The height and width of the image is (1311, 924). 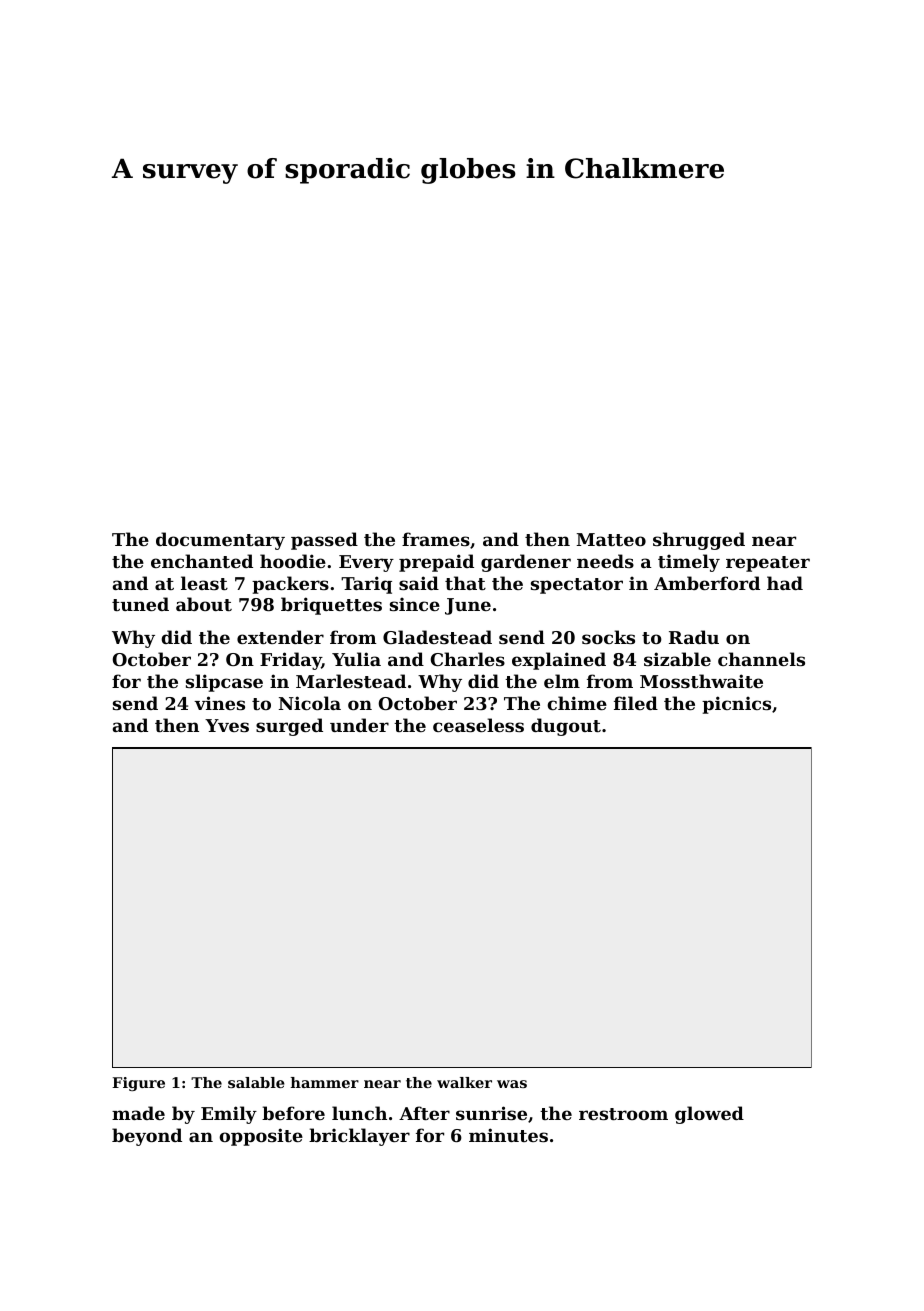 What do you see at coordinates (709, 1115) in the image?
I see `glowed` at bounding box center [709, 1115].
